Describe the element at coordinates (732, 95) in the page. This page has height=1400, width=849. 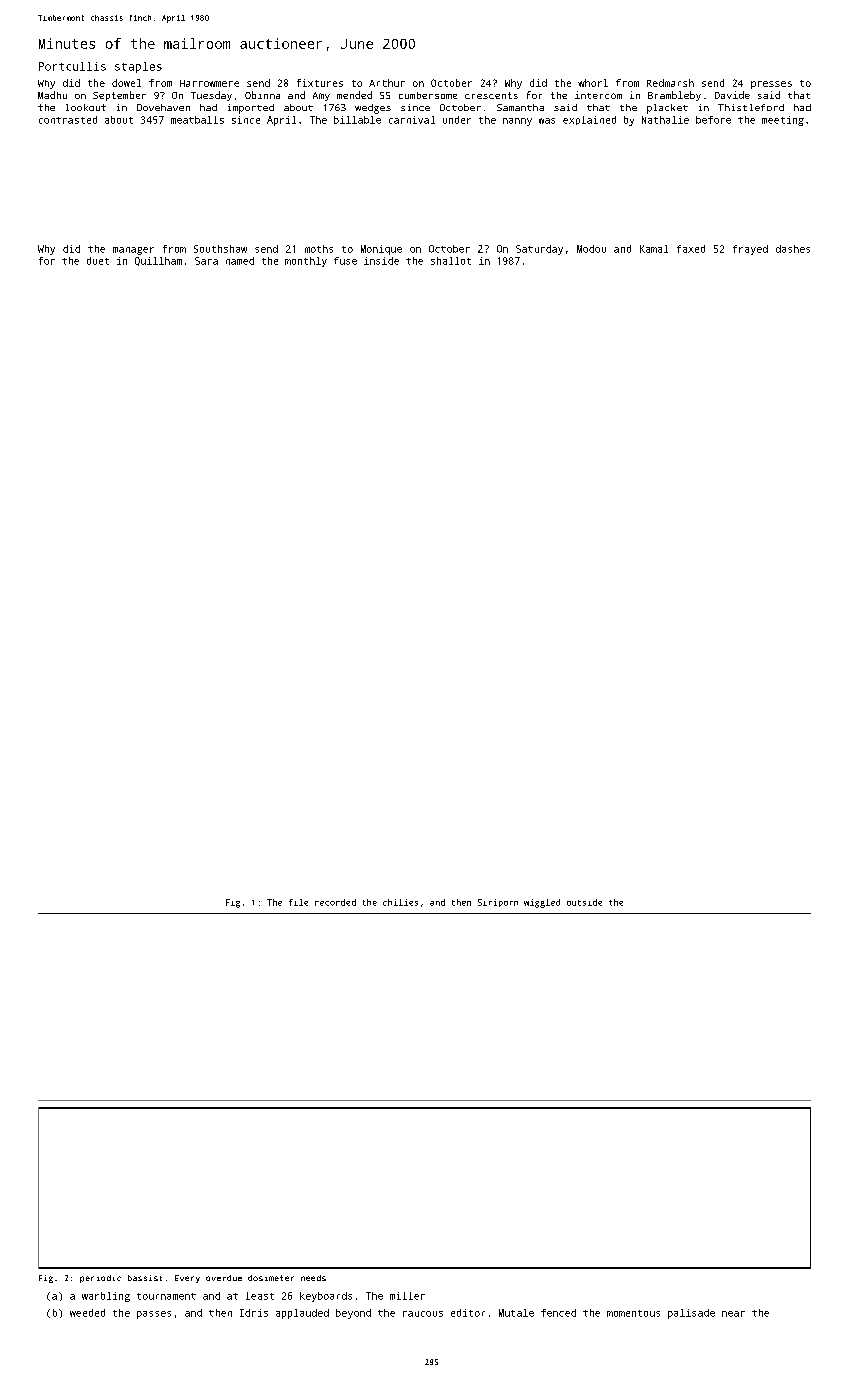
I see `Davide` at that location.
